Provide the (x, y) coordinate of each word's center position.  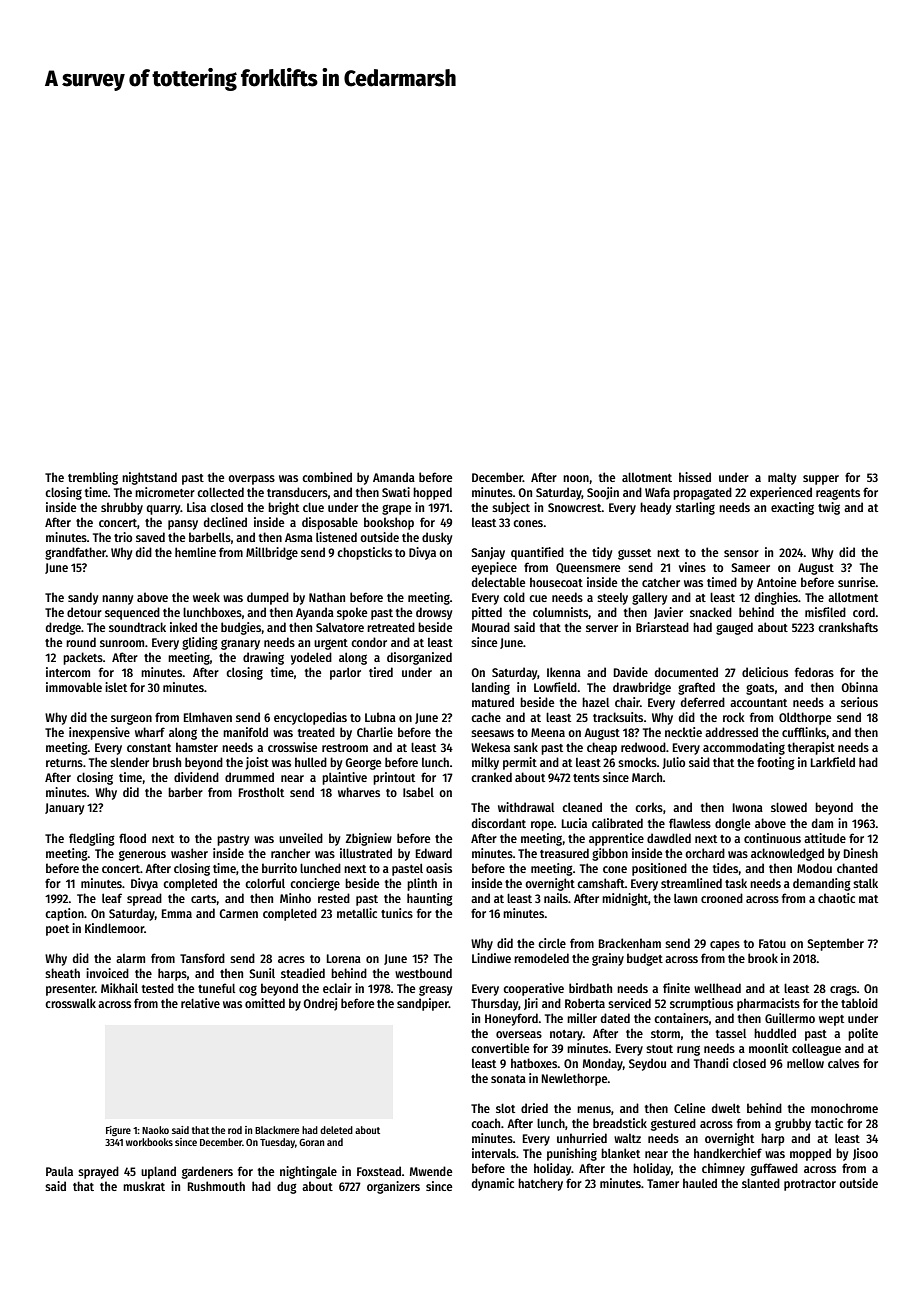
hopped (432, 493)
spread (144, 899)
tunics (397, 913)
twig (829, 508)
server (602, 628)
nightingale (308, 1172)
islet (116, 687)
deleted (336, 1130)
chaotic (836, 898)
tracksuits (618, 717)
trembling (93, 478)
